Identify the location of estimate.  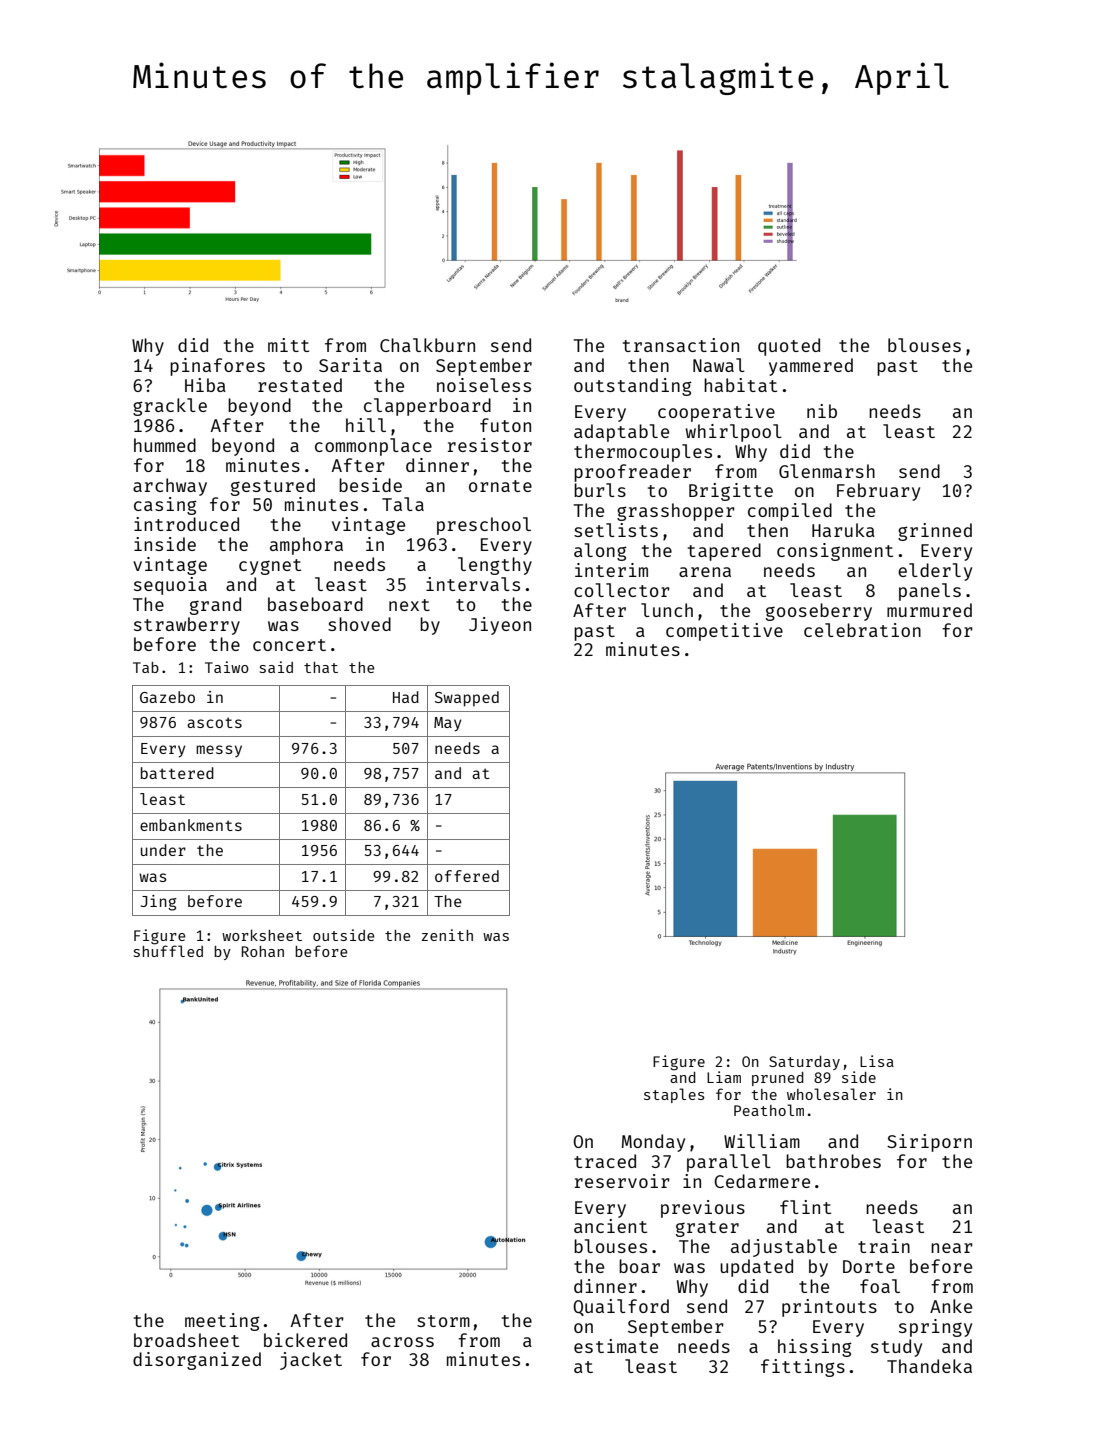
(616, 1346).
